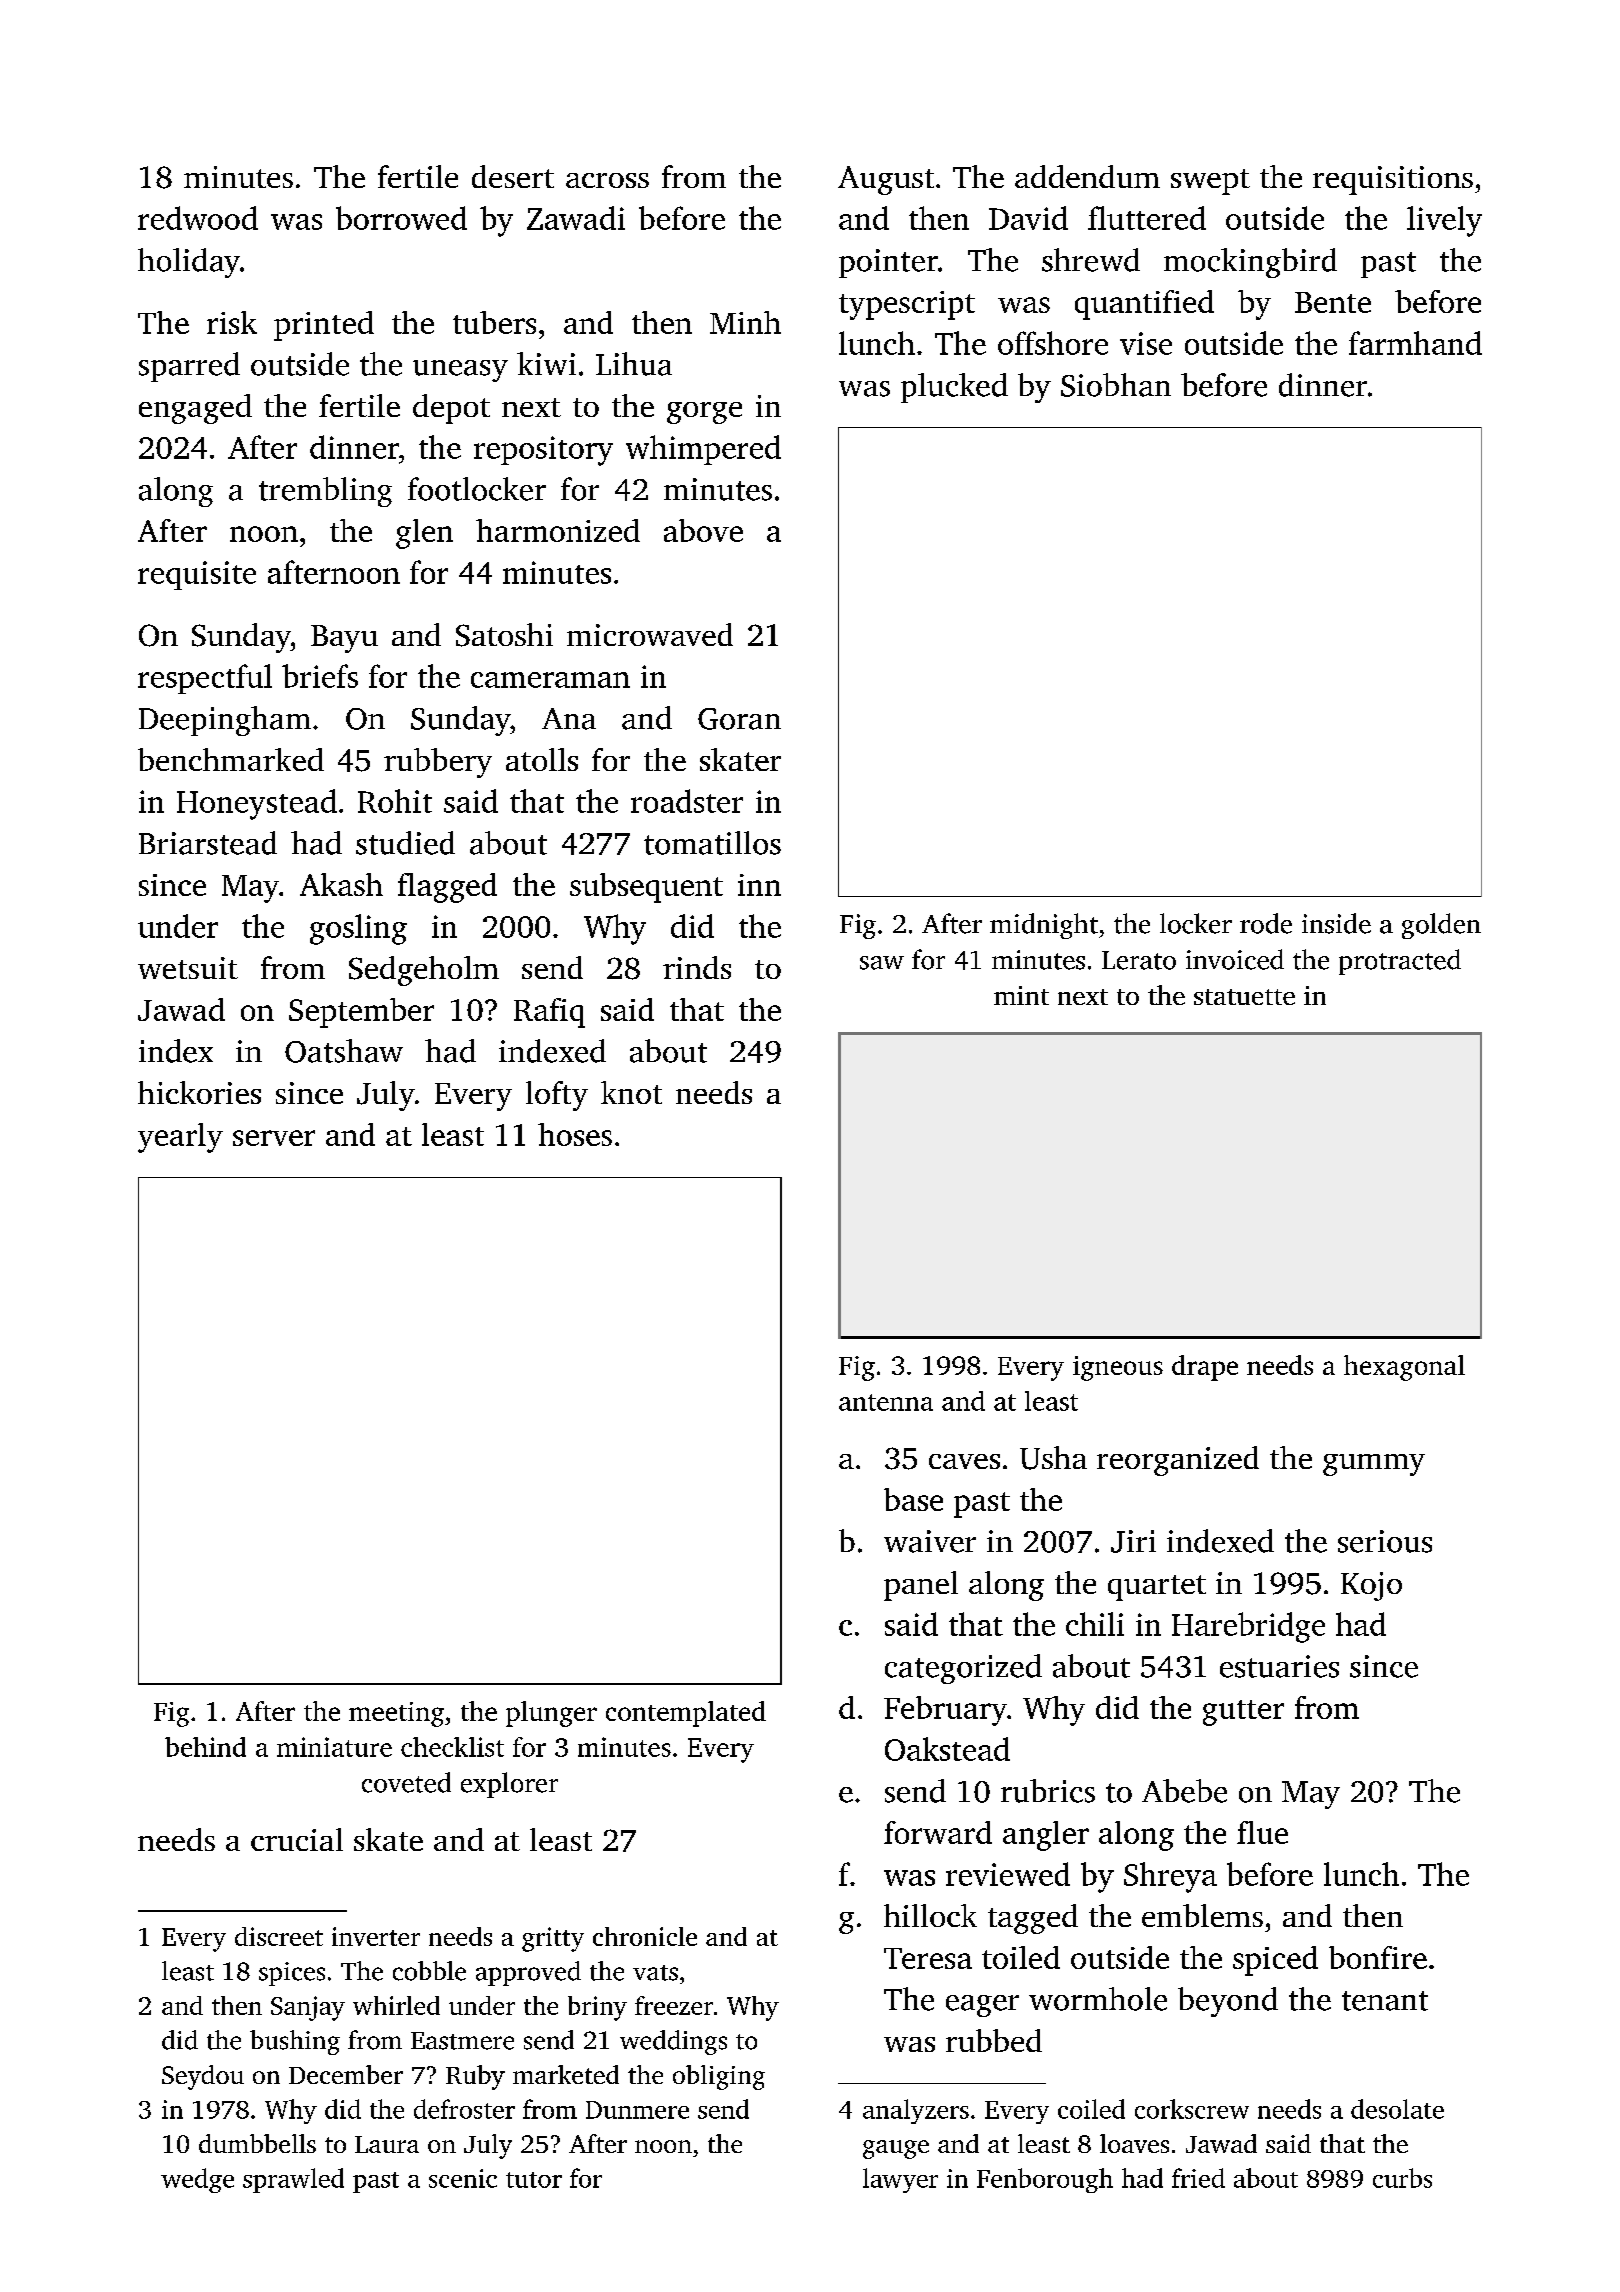 The height and width of the page is (2292, 1620). I want to click on Teresa, so click(928, 1958).
